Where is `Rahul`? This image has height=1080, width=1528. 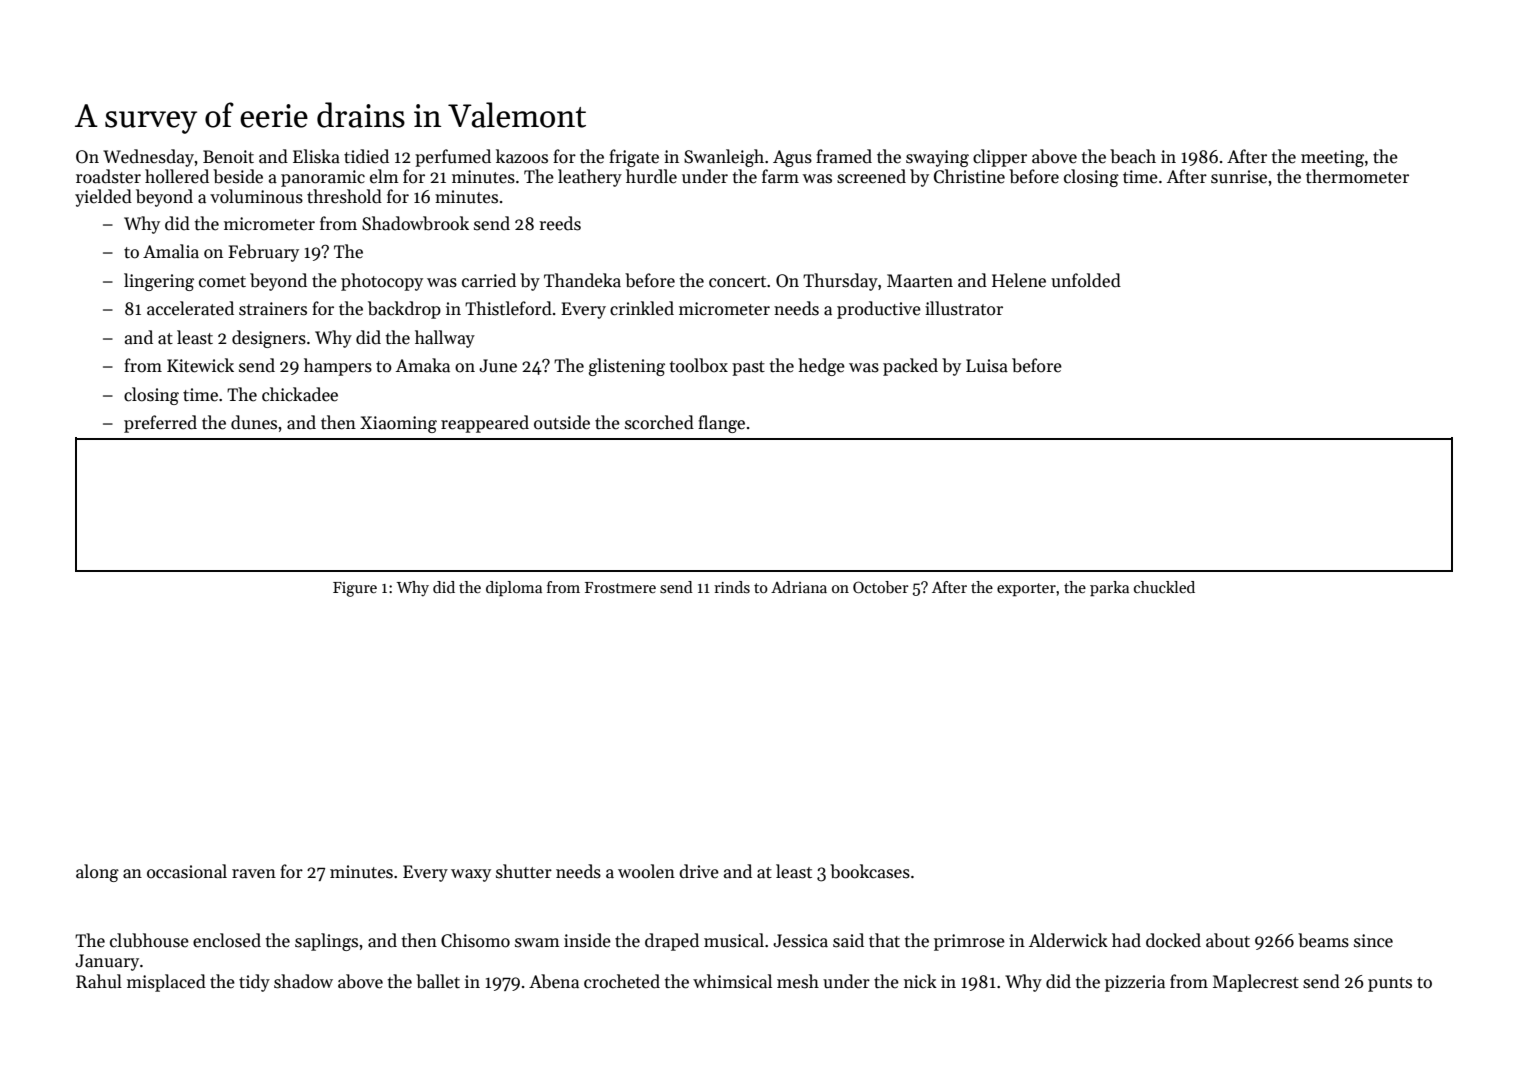 Rahul is located at coordinates (99, 981).
